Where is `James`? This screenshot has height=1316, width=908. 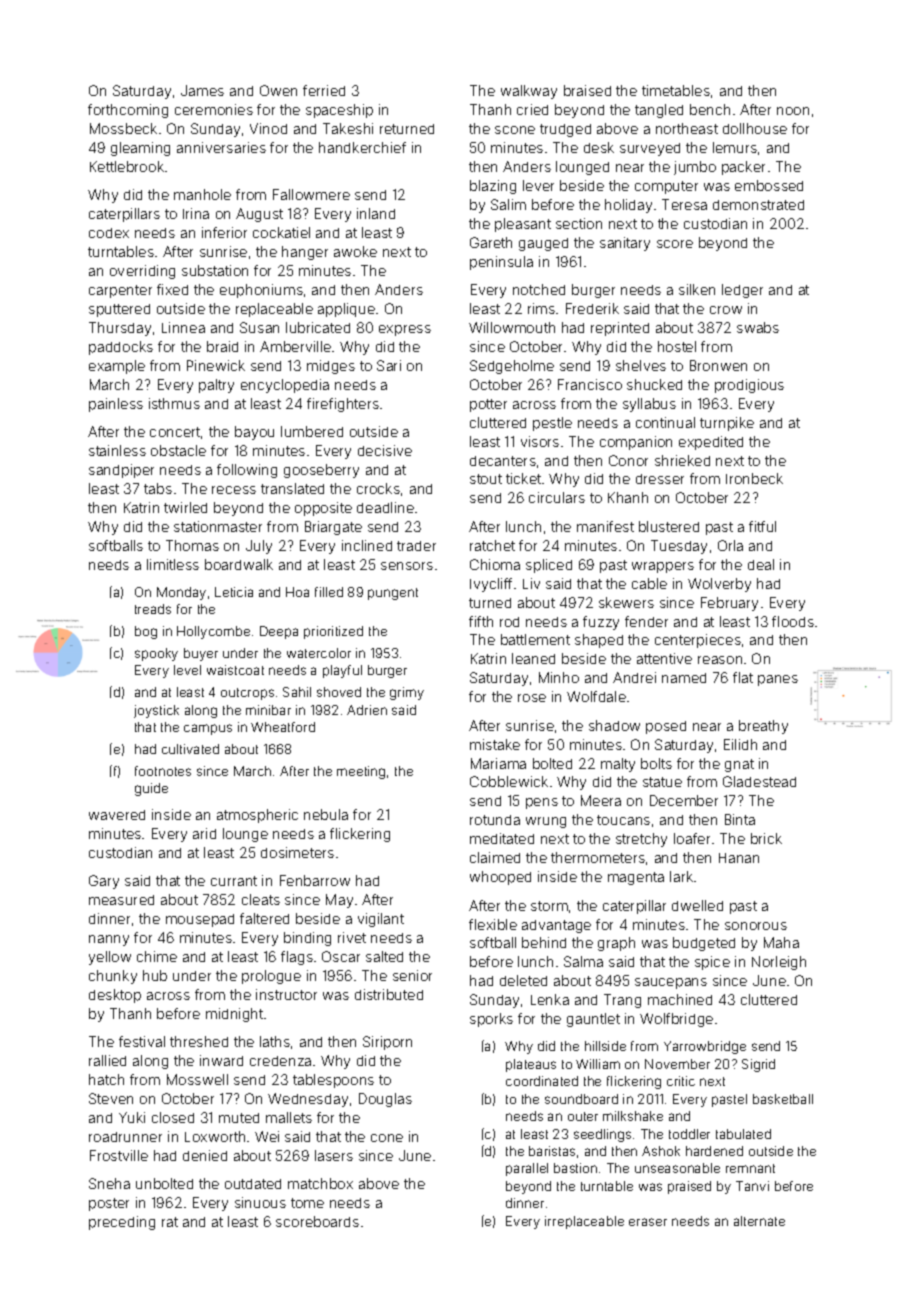
James is located at coordinates (202, 90).
